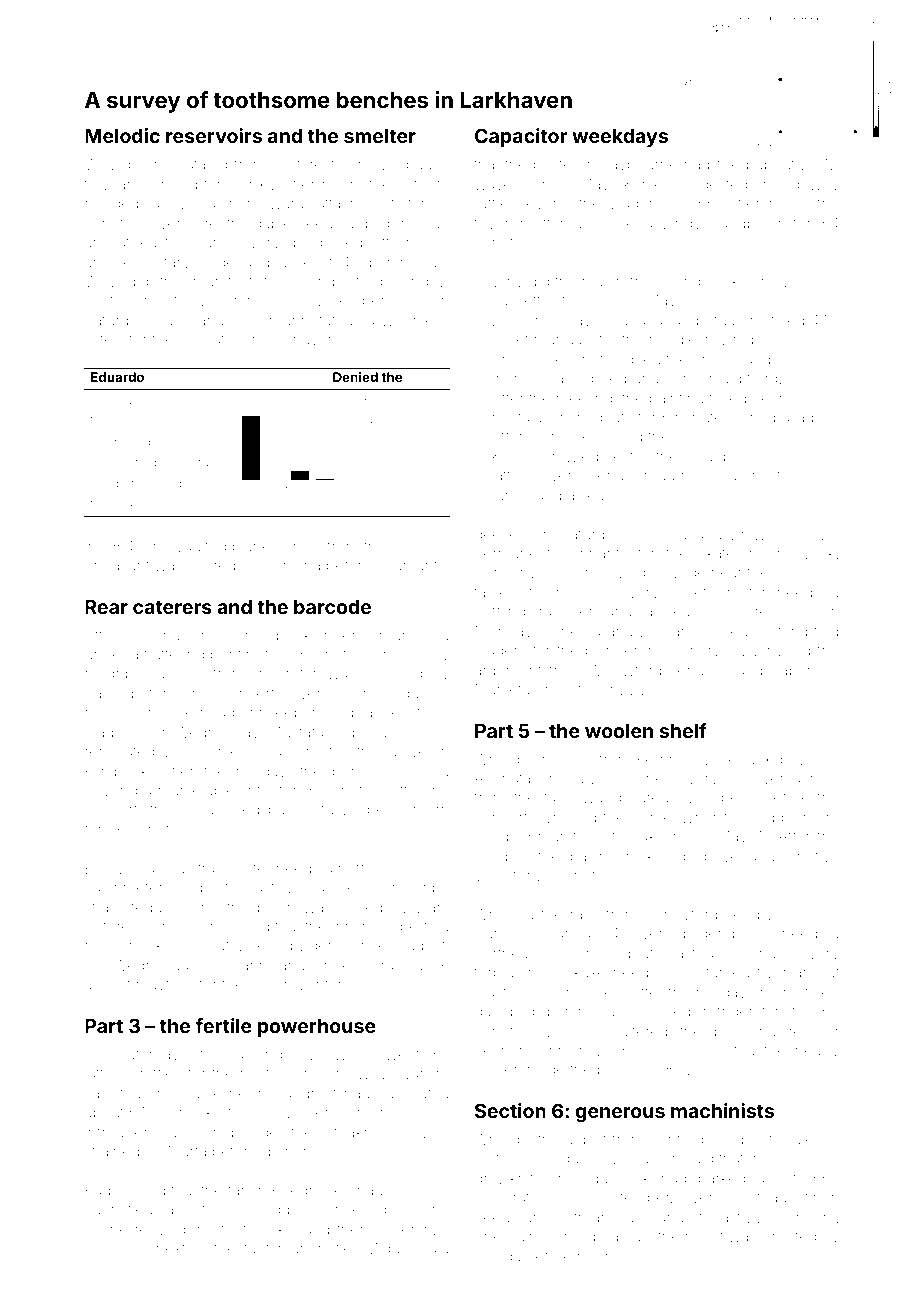 This screenshot has height=1308, width=924. I want to click on Frostwick, so click(802, 553).
